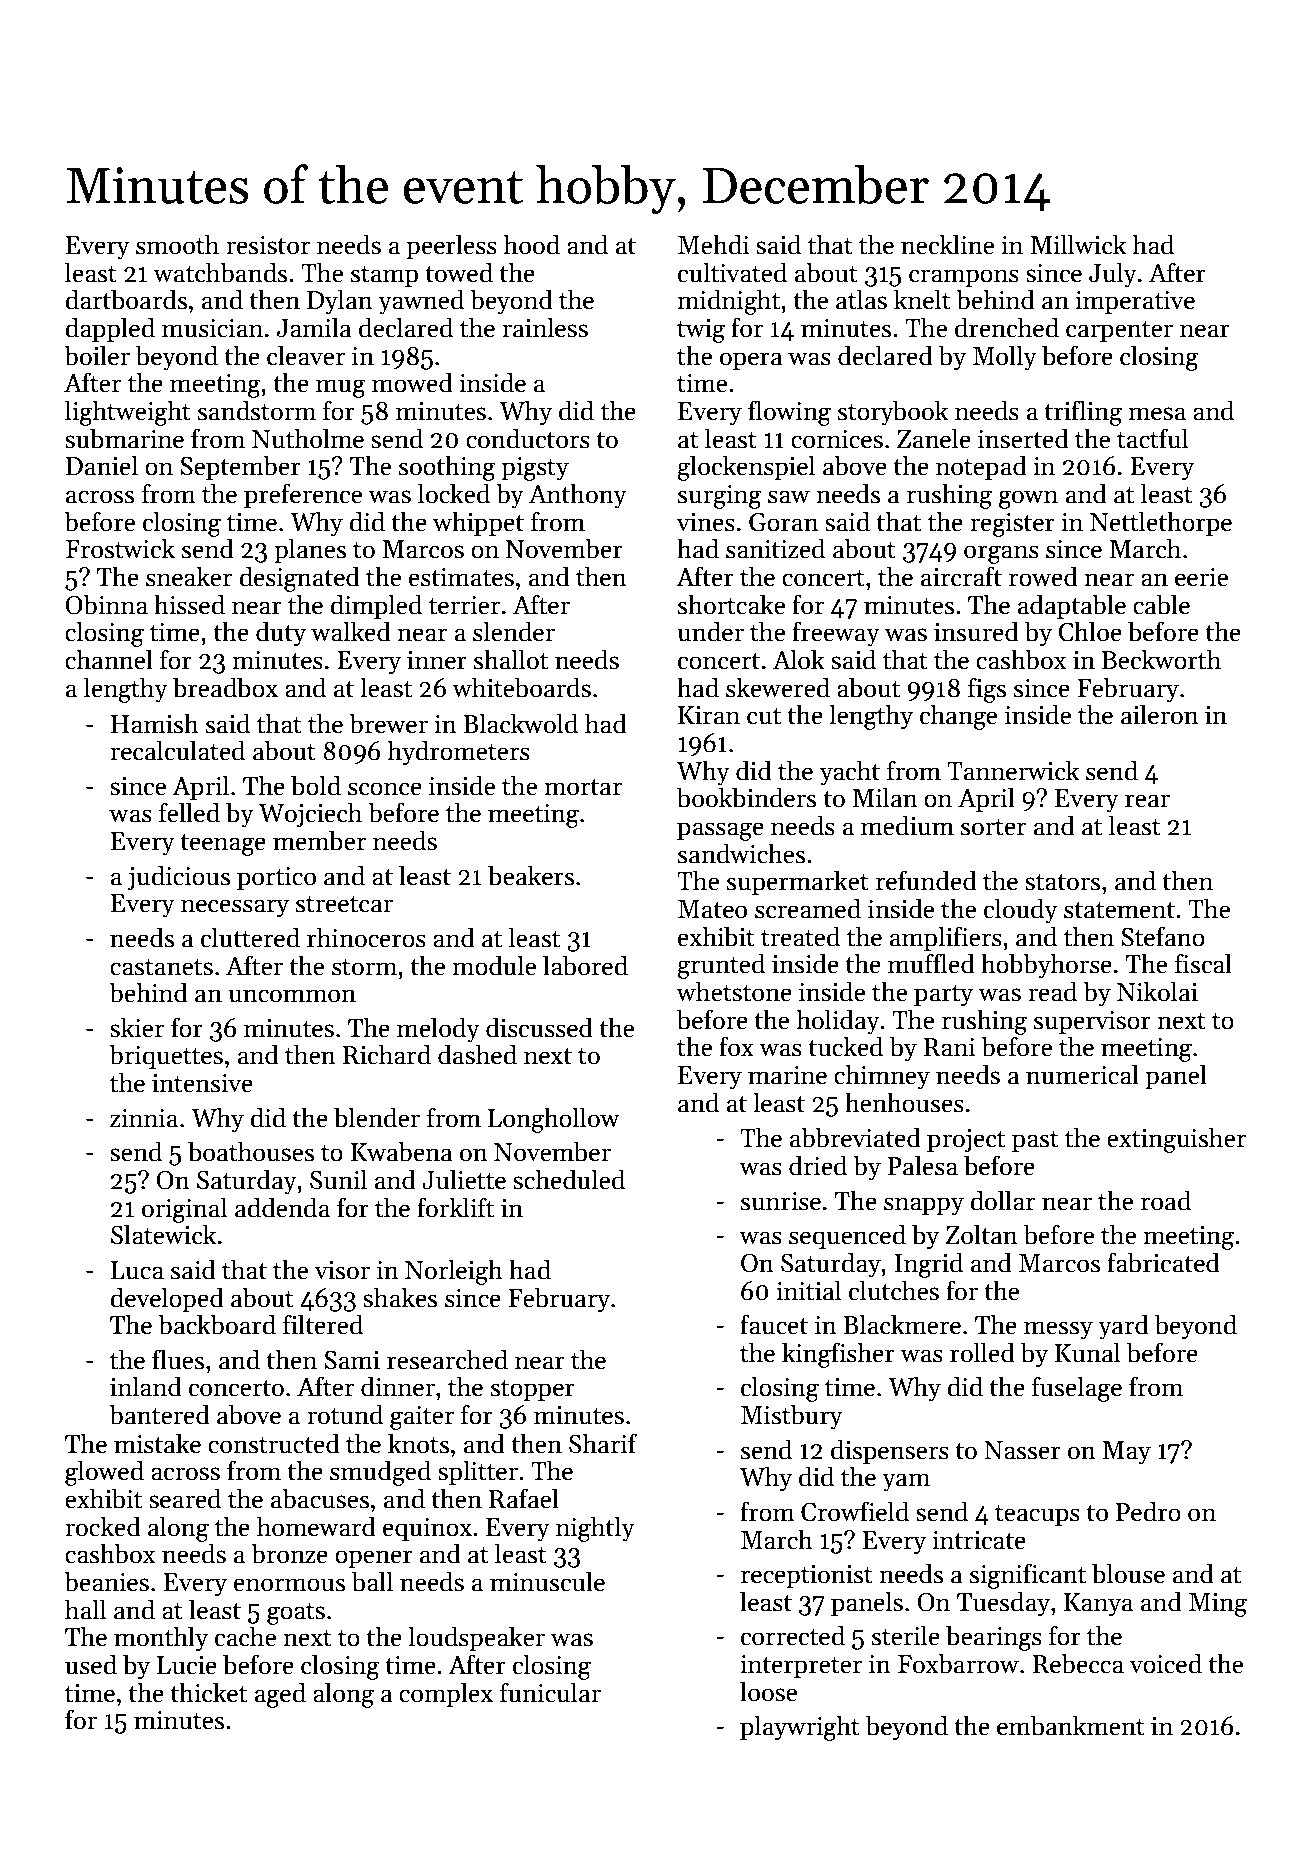 The image size is (1314, 1858). Describe the element at coordinates (1078, 244) in the document. I see `Millwick` at that location.
